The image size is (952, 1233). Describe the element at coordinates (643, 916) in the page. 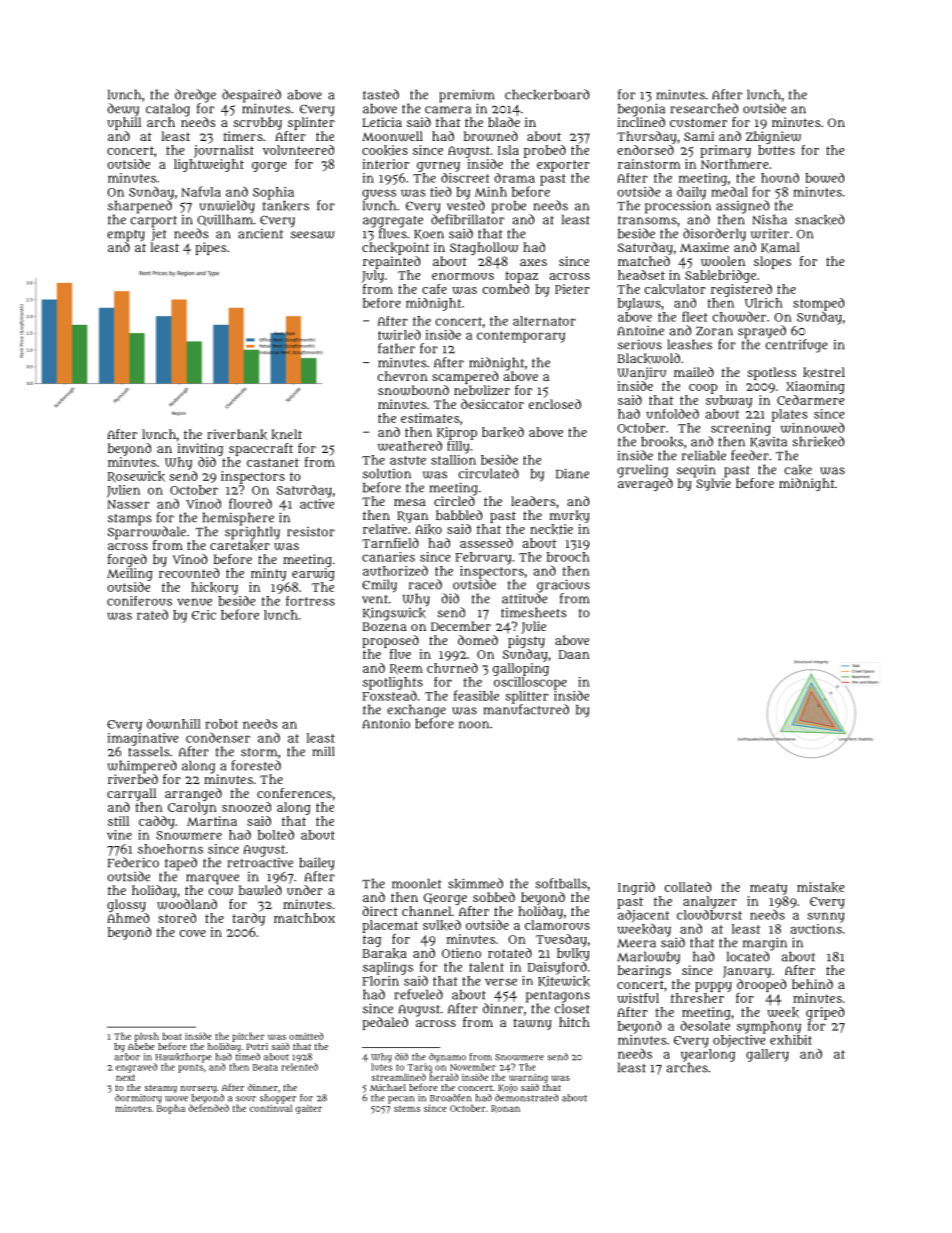

I see `adjacent` at that location.
